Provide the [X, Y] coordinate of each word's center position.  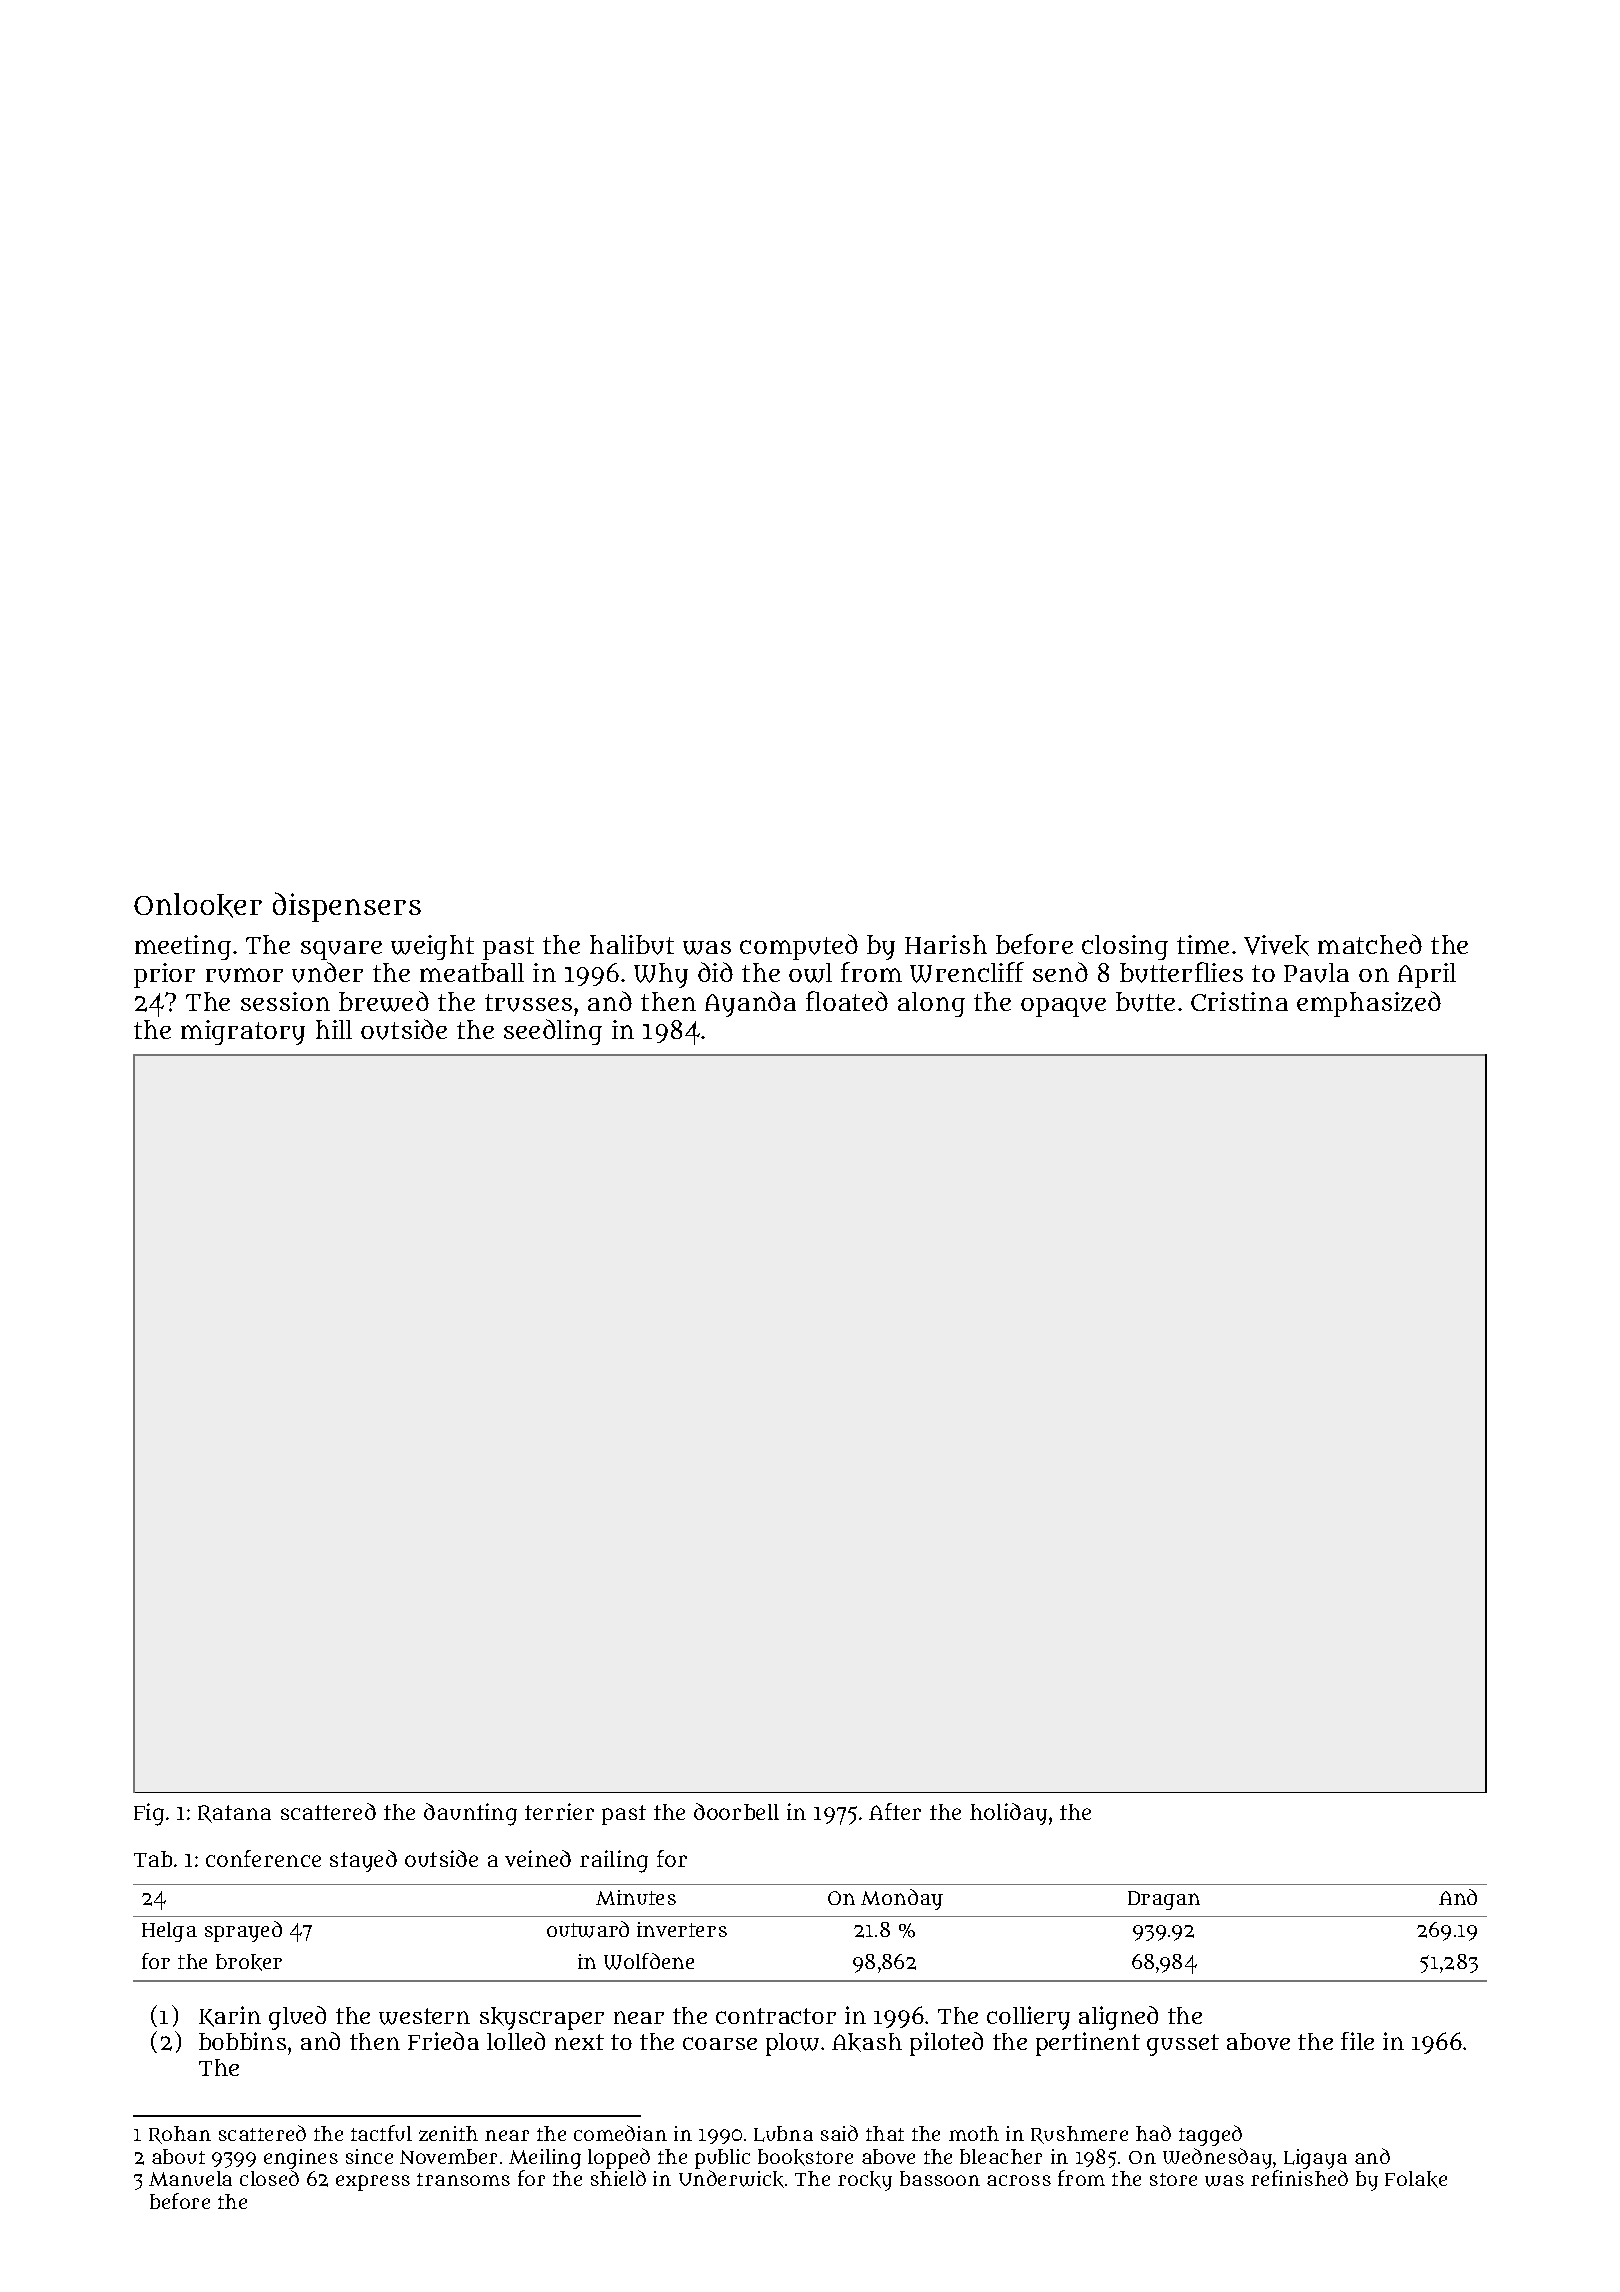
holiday [1008, 1814]
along [931, 1004]
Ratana [234, 1814]
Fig [149, 1814]
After [895, 1811]
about [178, 2156]
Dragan [1164, 1900]
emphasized [1369, 1004]
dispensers [347, 907]
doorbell [736, 1811]
